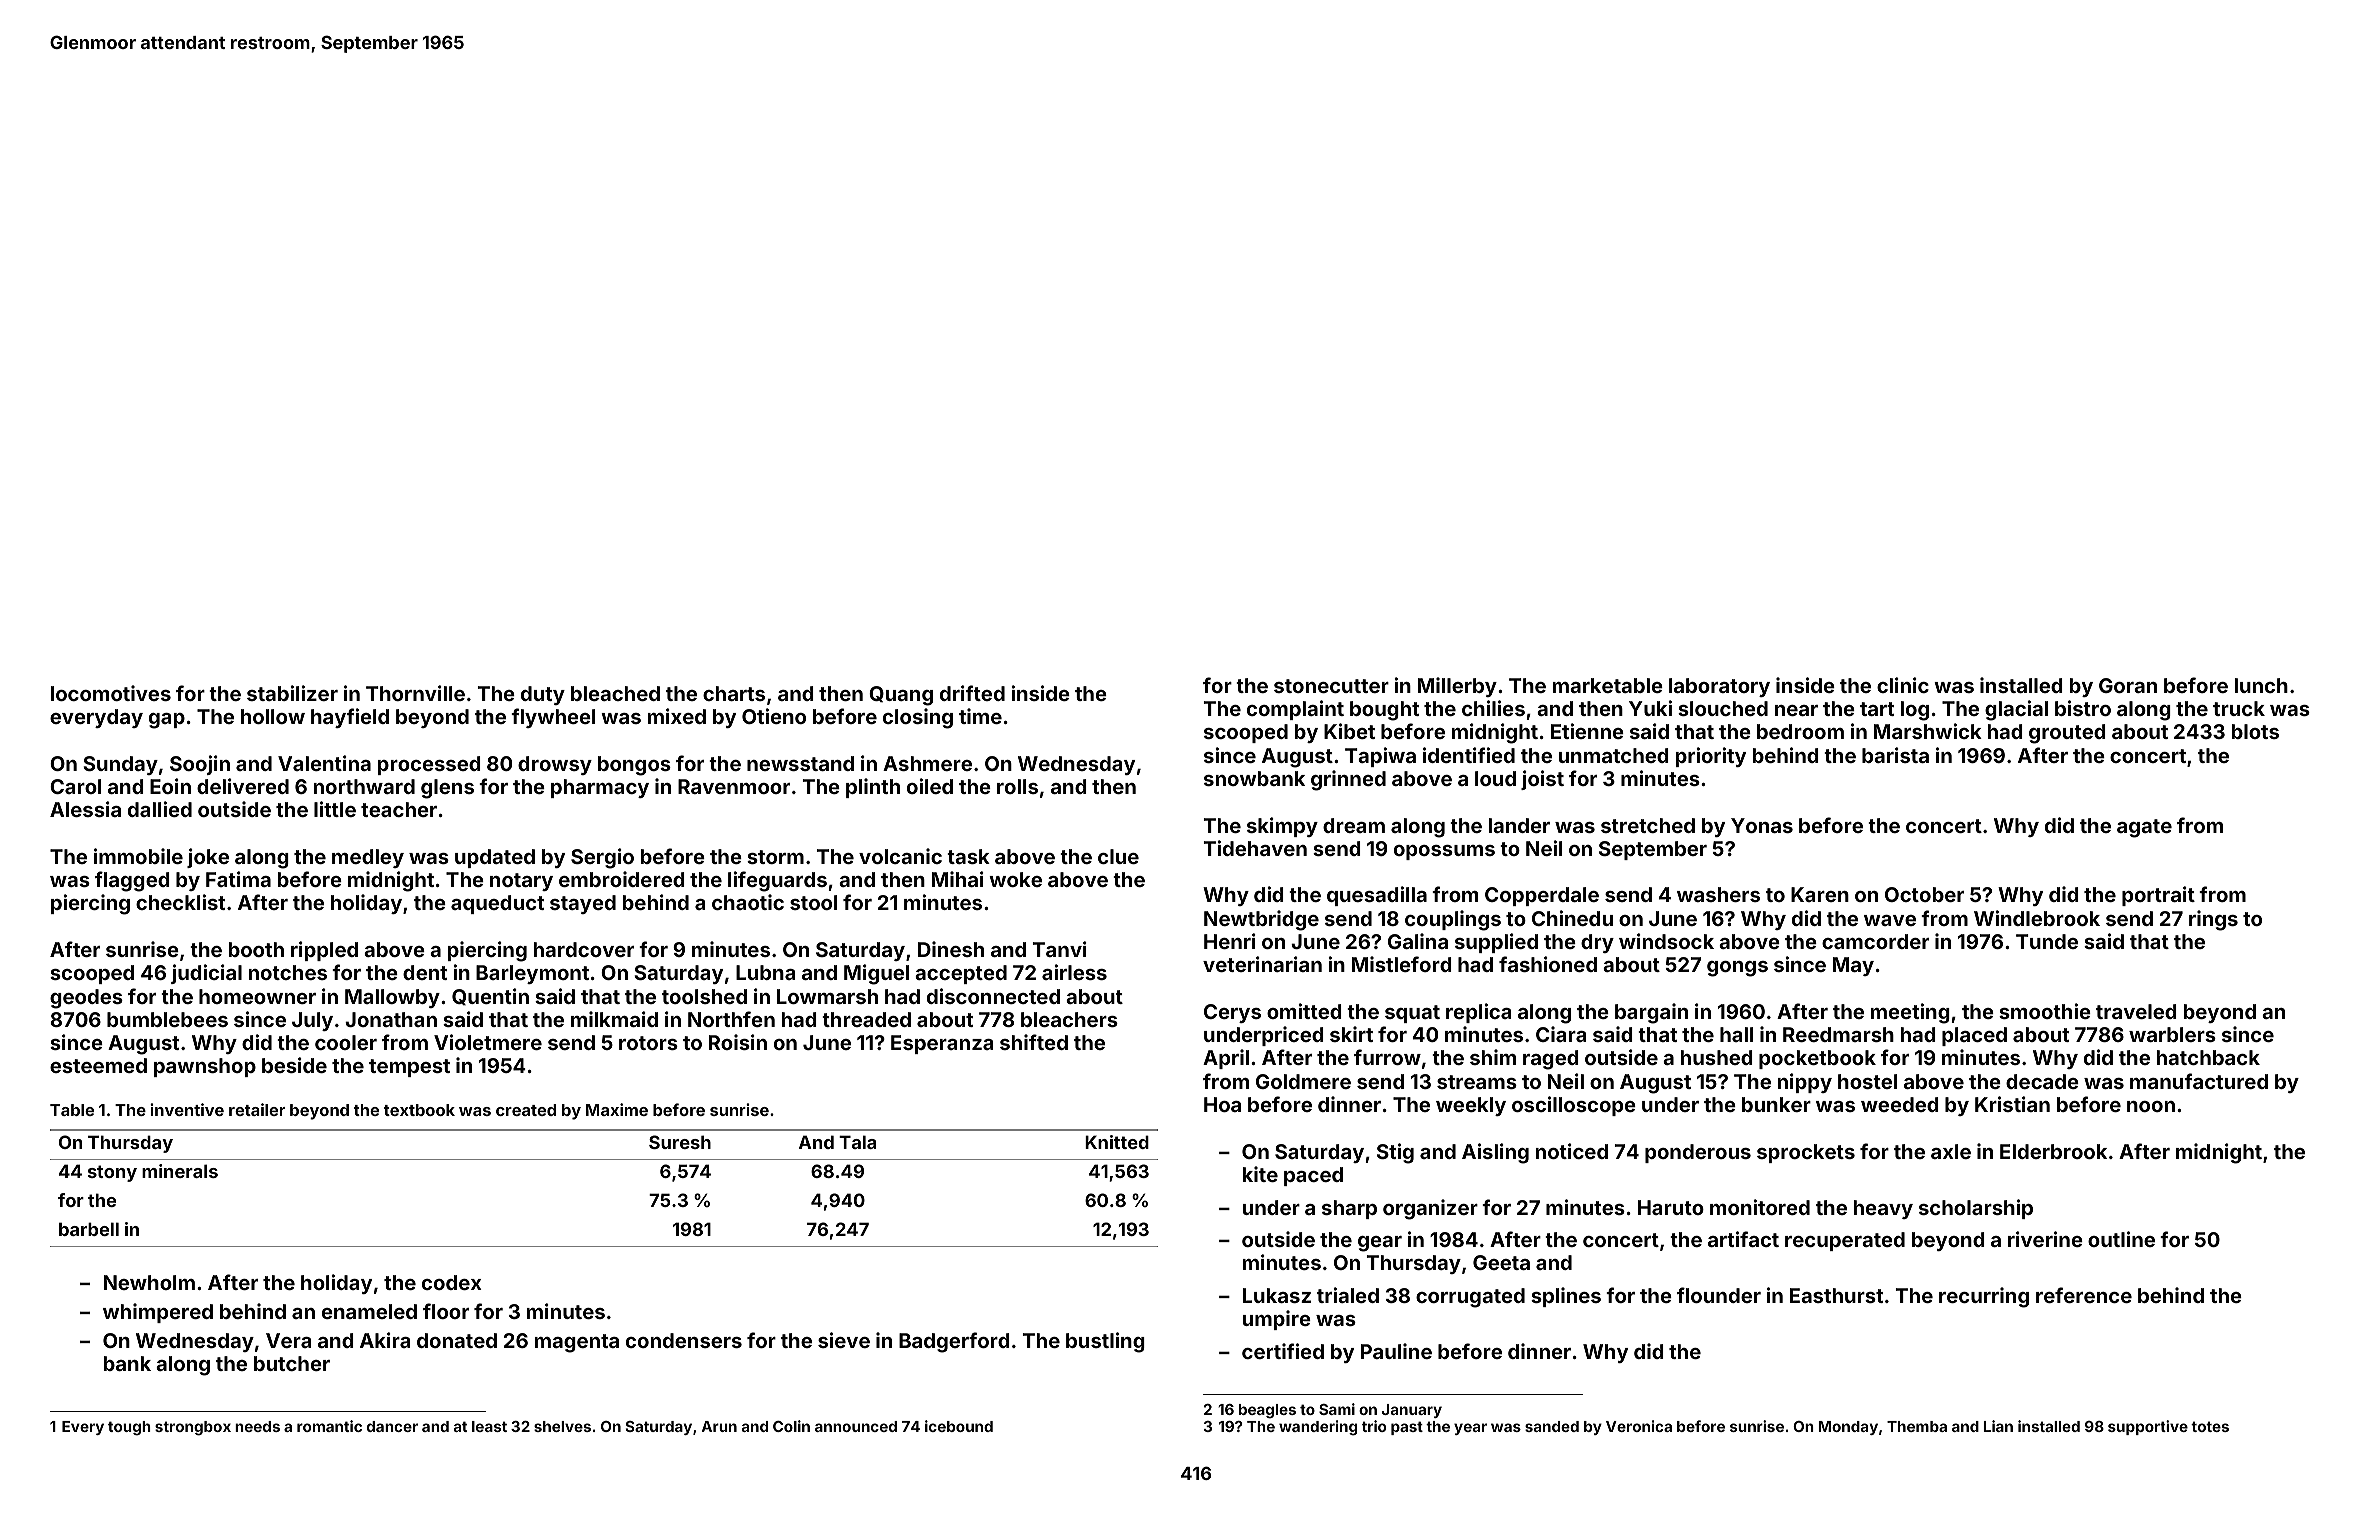 The image size is (2361, 1528). Describe the element at coordinates (149, 1282) in the screenshot. I see `Newholm` at that location.
